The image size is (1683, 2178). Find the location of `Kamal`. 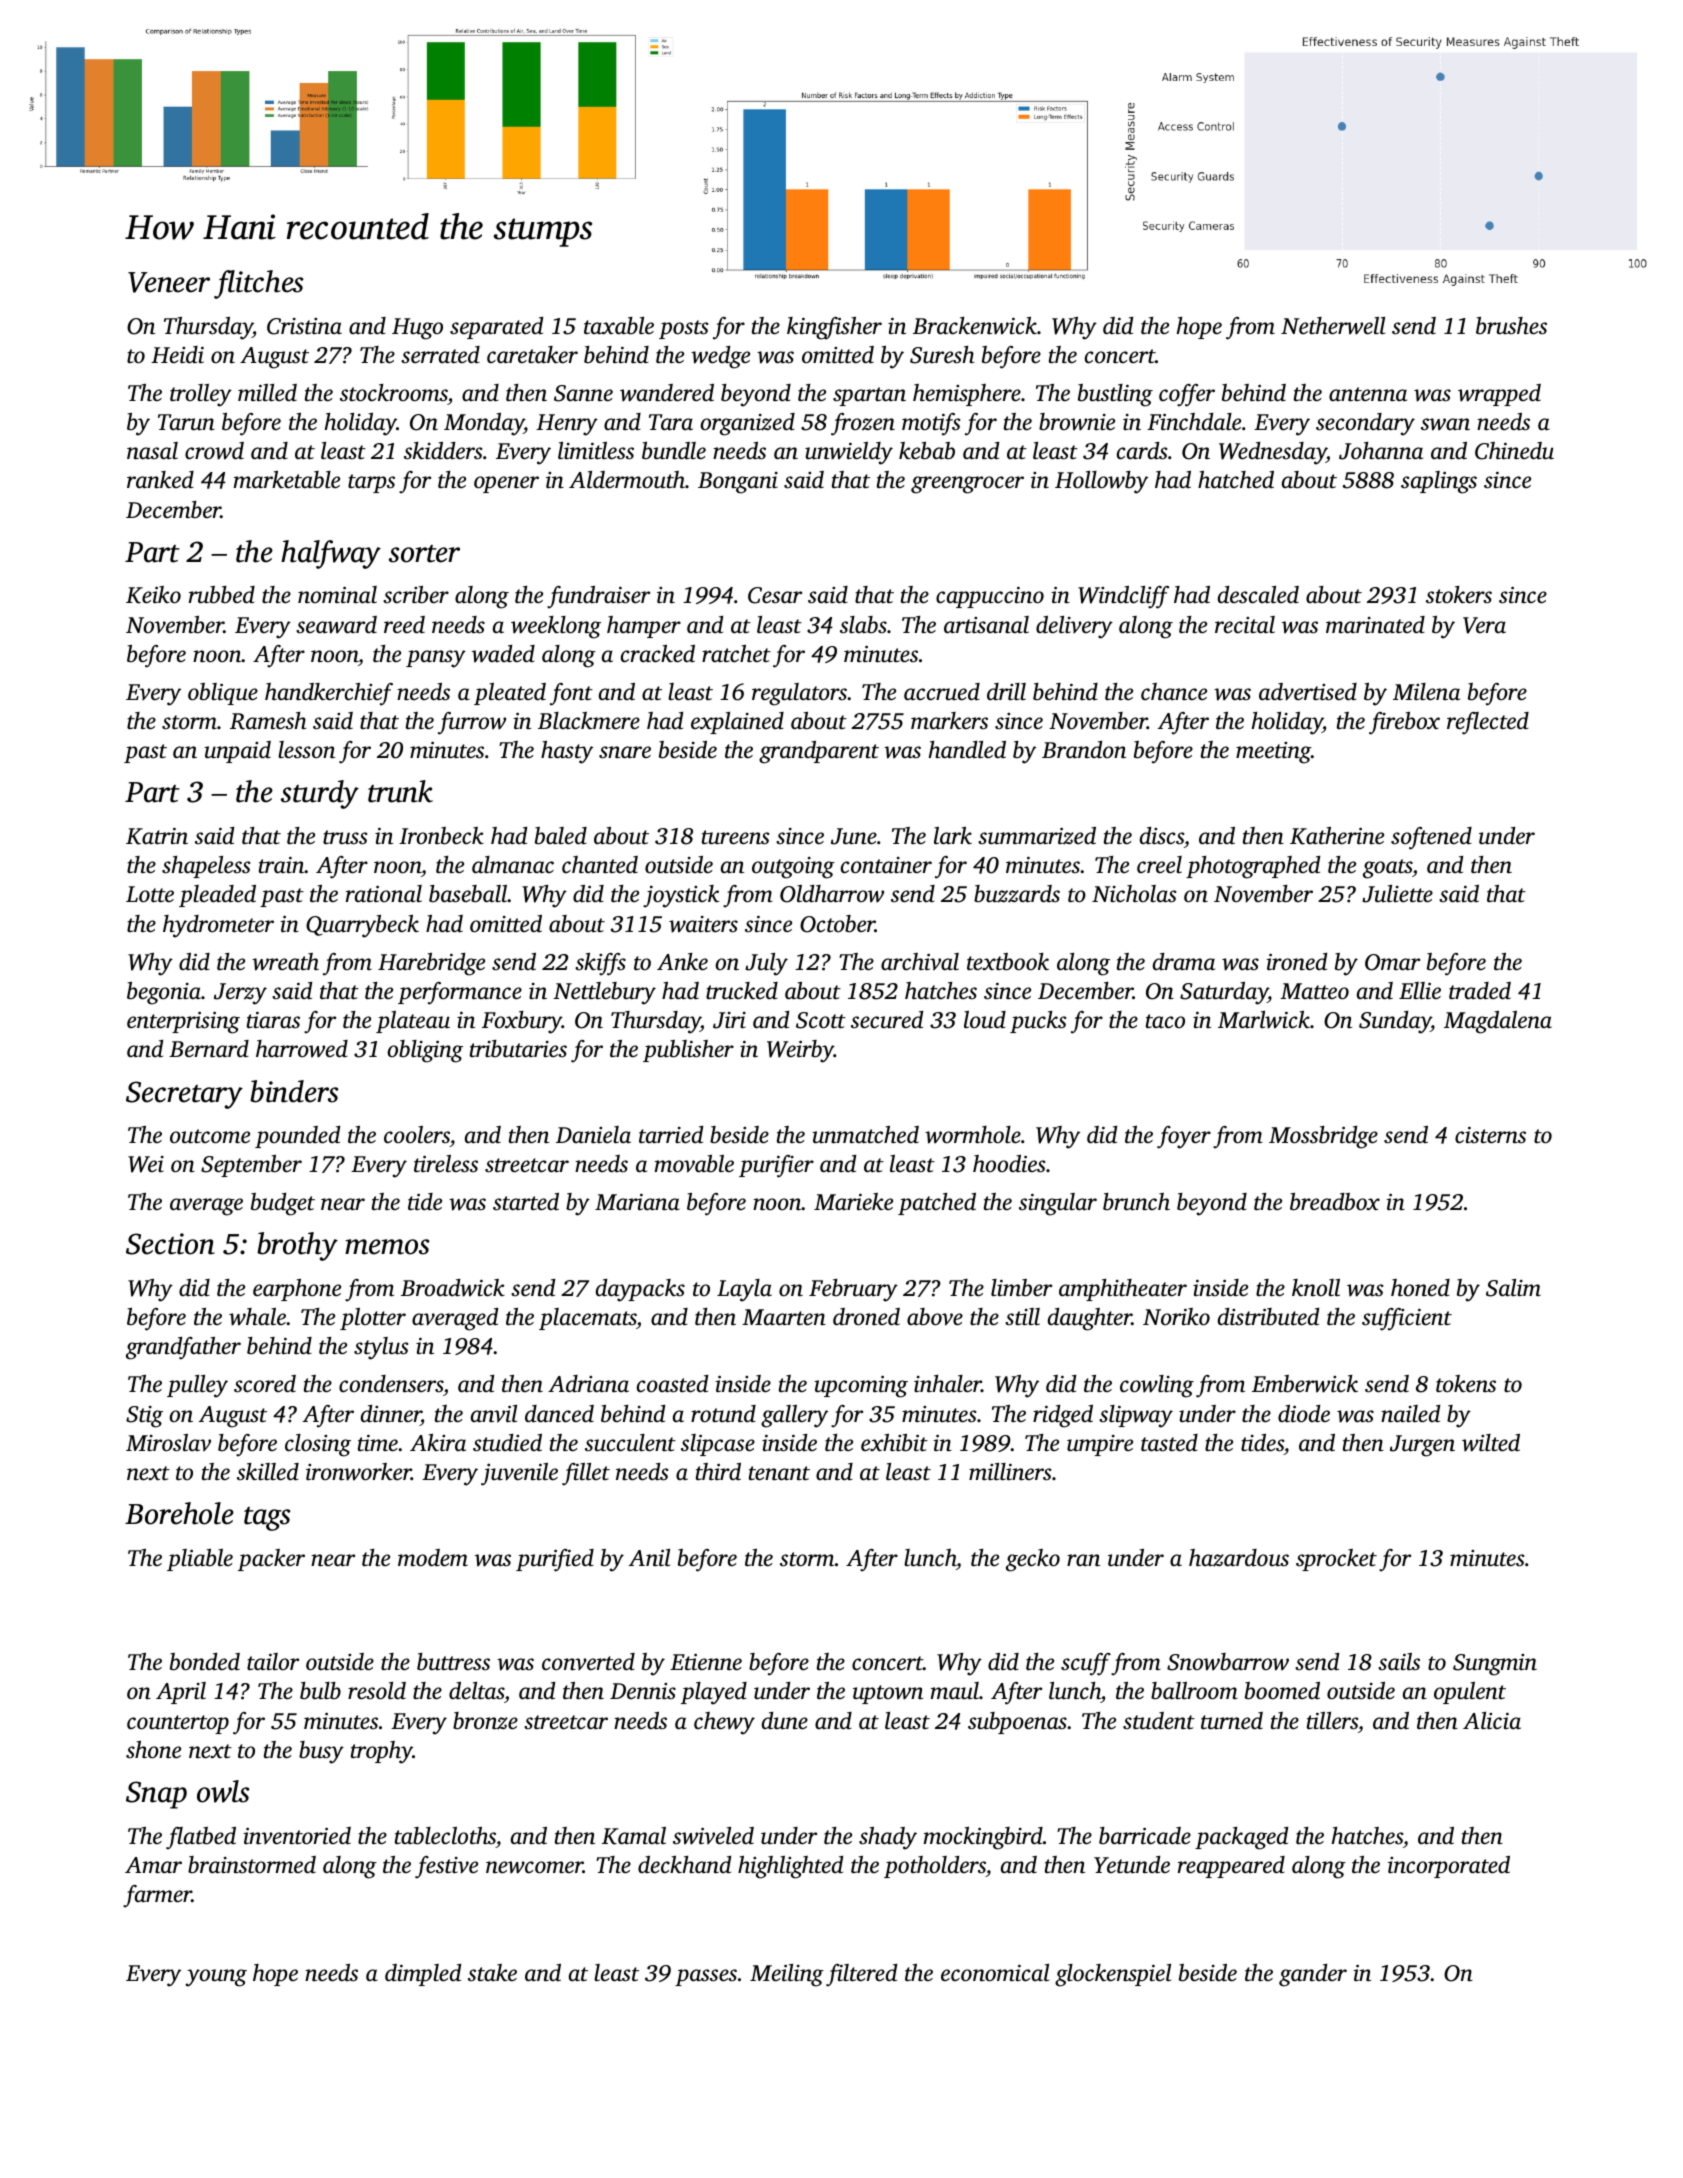

Kamal is located at coordinates (634, 1836).
